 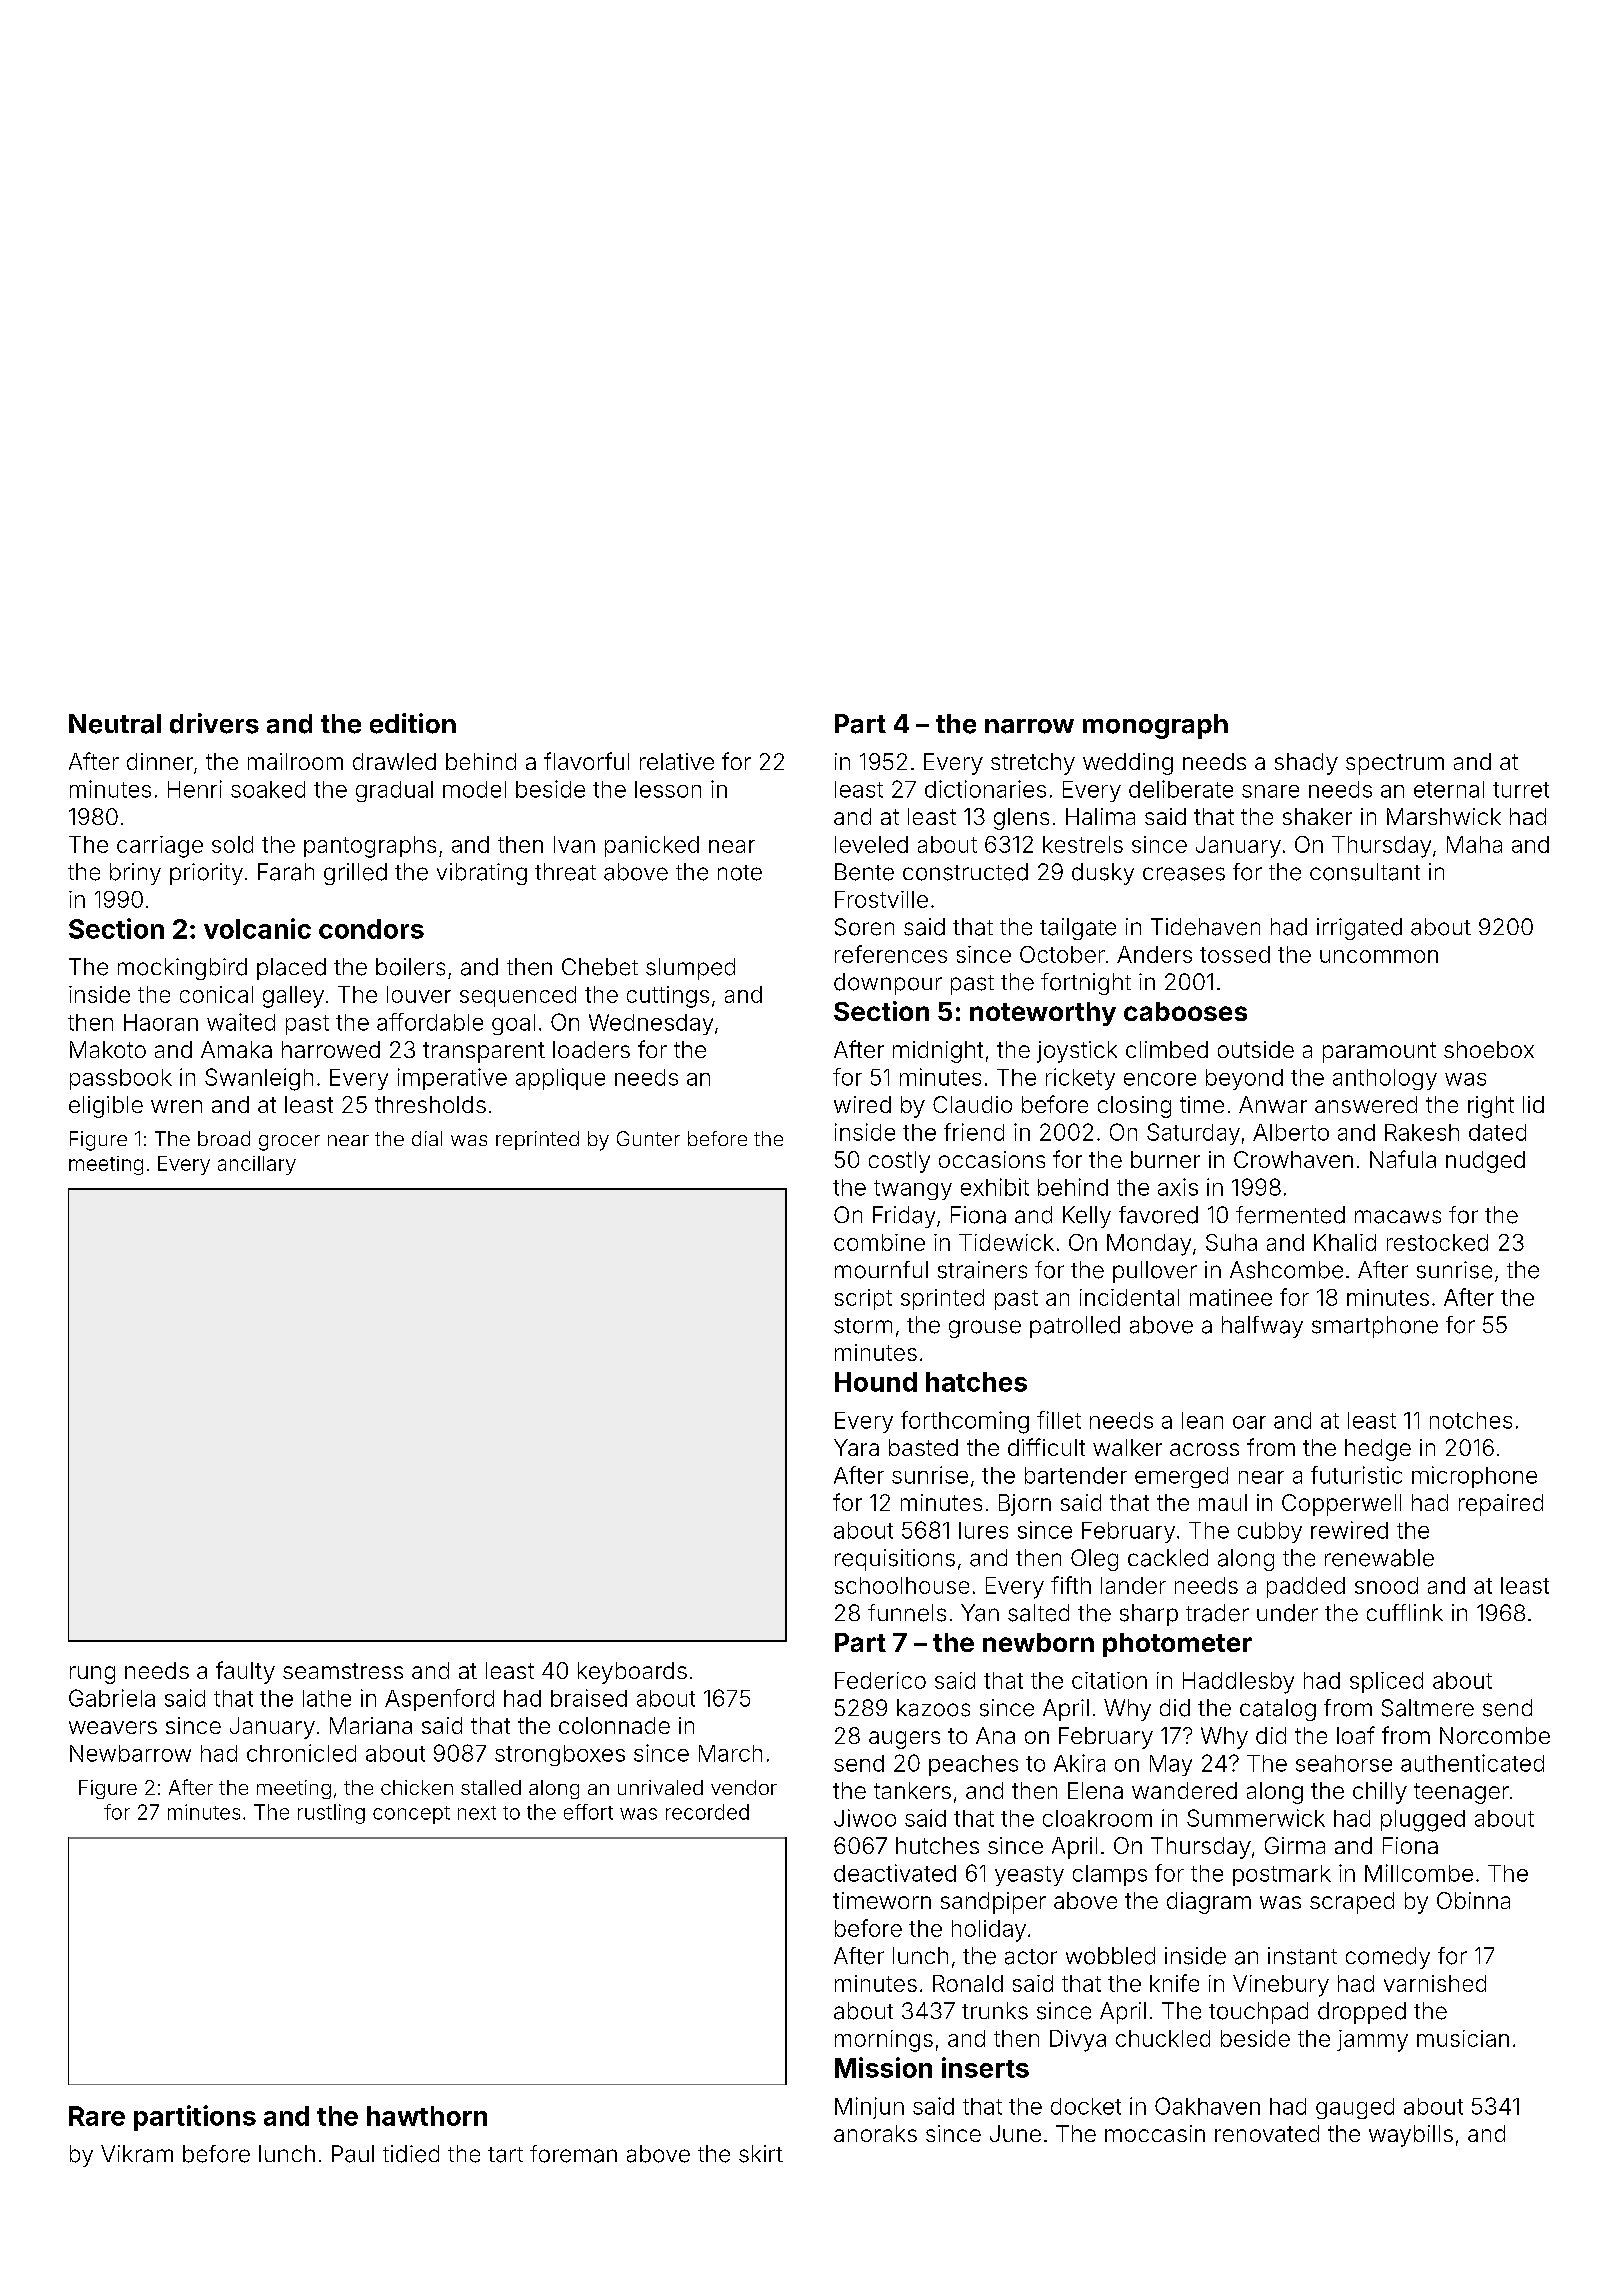 What do you see at coordinates (1029, 726) in the screenshot?
I see `narrow` at bounding box center [1029, 726].
